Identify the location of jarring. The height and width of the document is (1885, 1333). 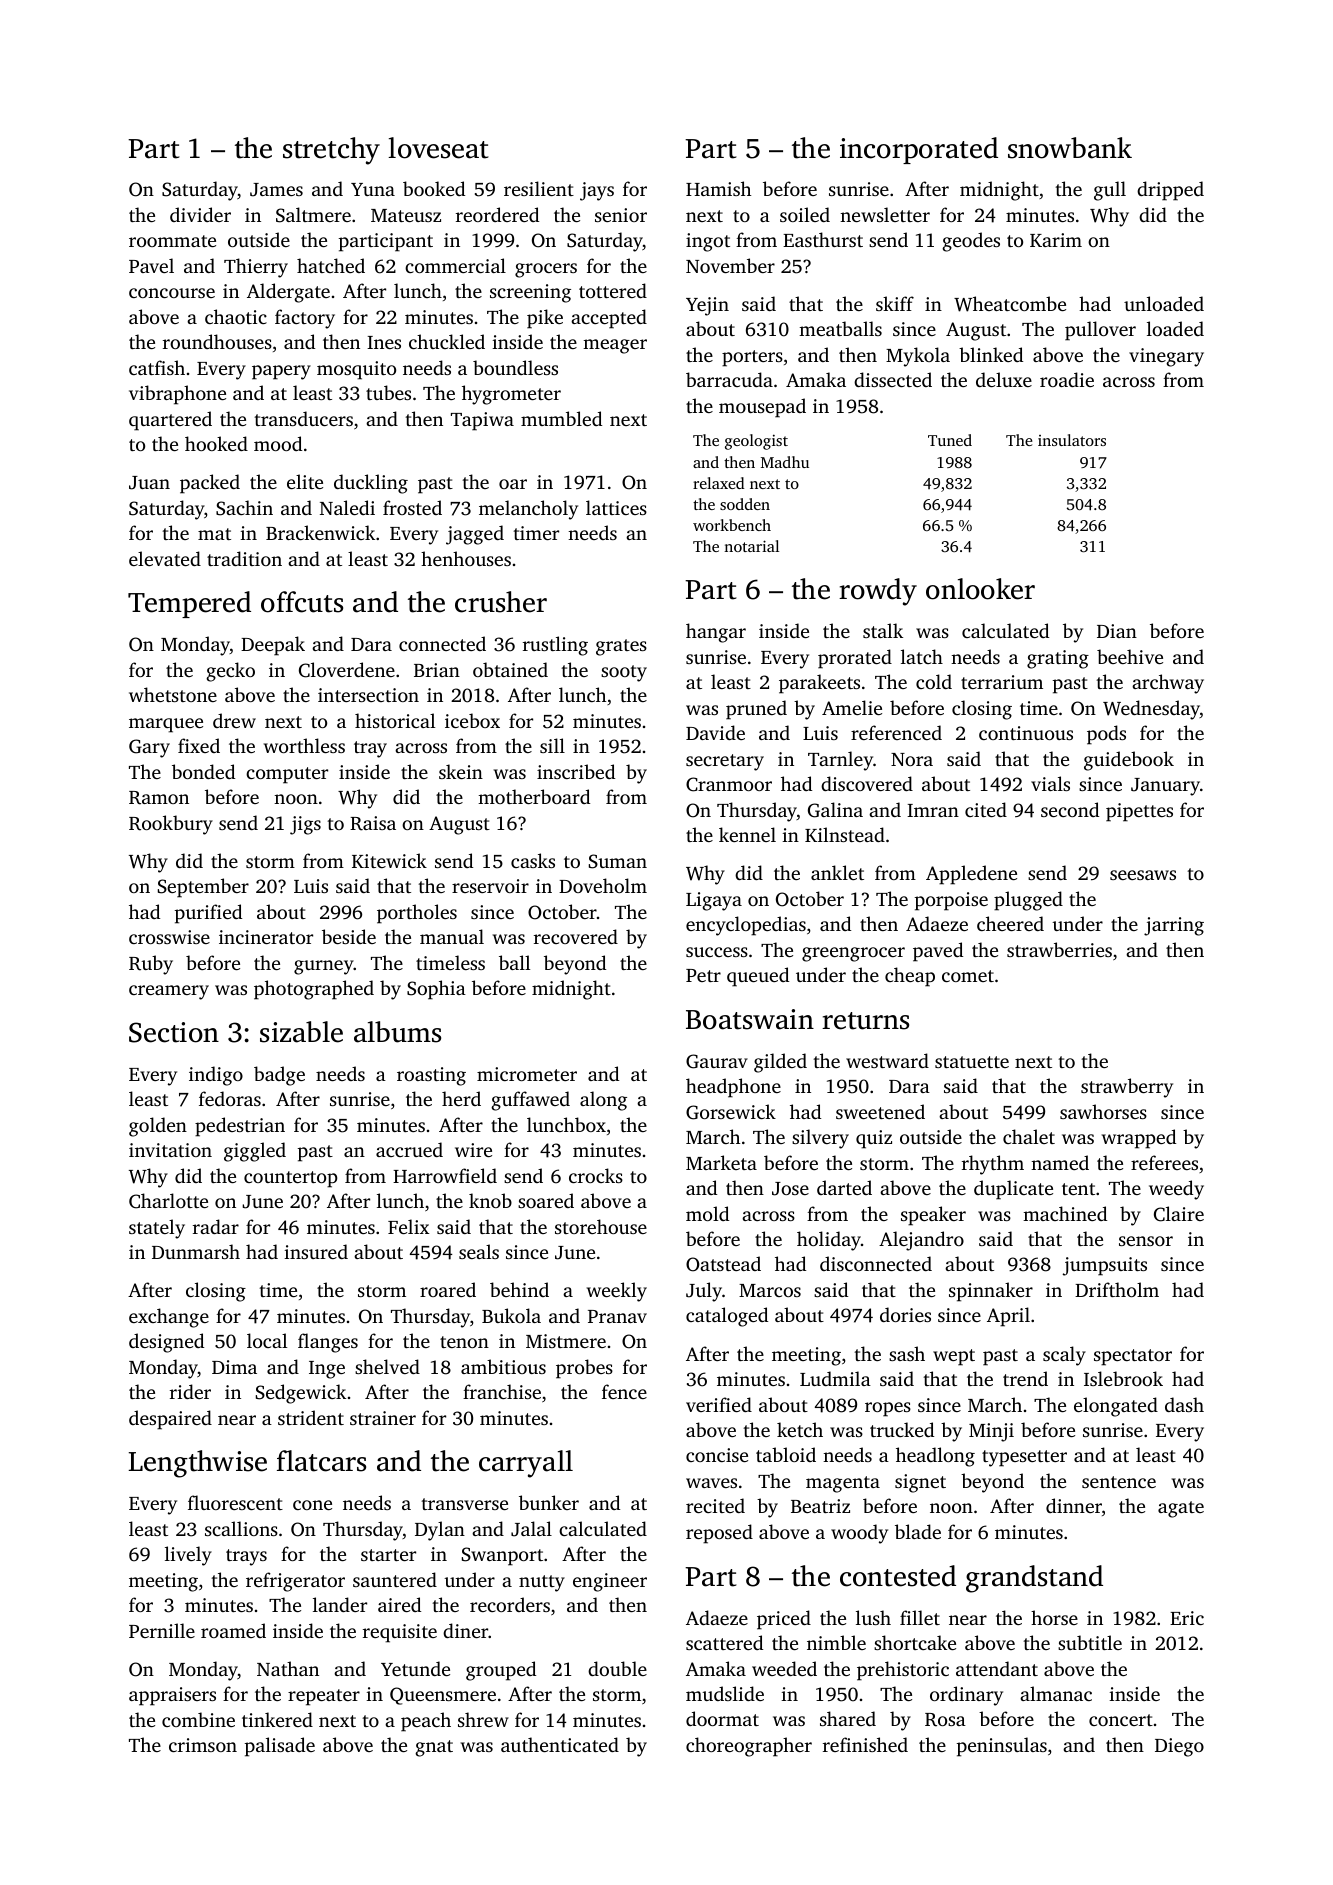
(1174, 926).
